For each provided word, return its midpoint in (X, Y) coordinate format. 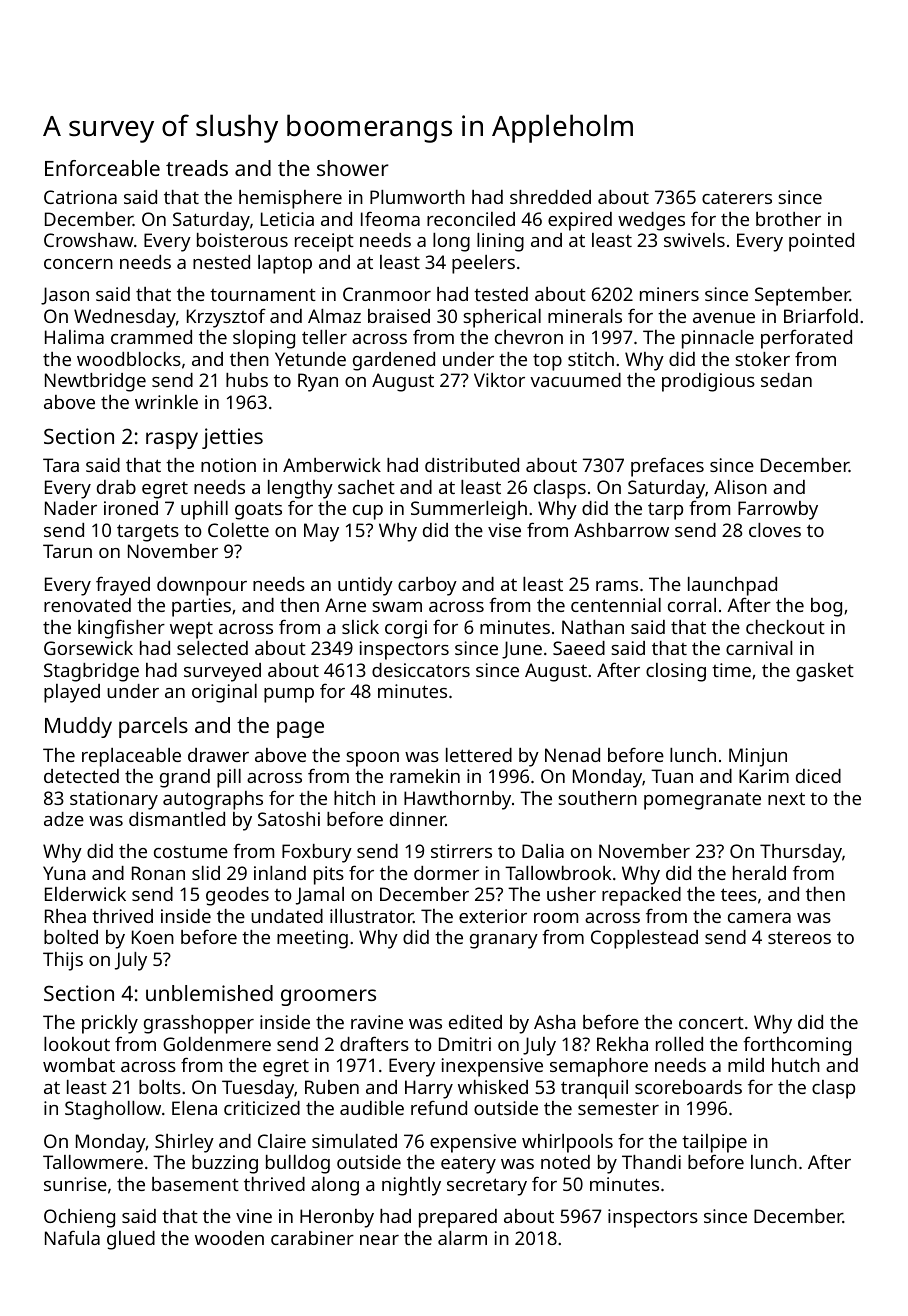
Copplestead (644, 939)
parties (201, 607)
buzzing (225, 1164)
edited (475, 1022)
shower (353, 168)
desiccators (421, 670)
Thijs (63, 961)
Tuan (672, 776)
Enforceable (102, 168)
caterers (737, 198)
